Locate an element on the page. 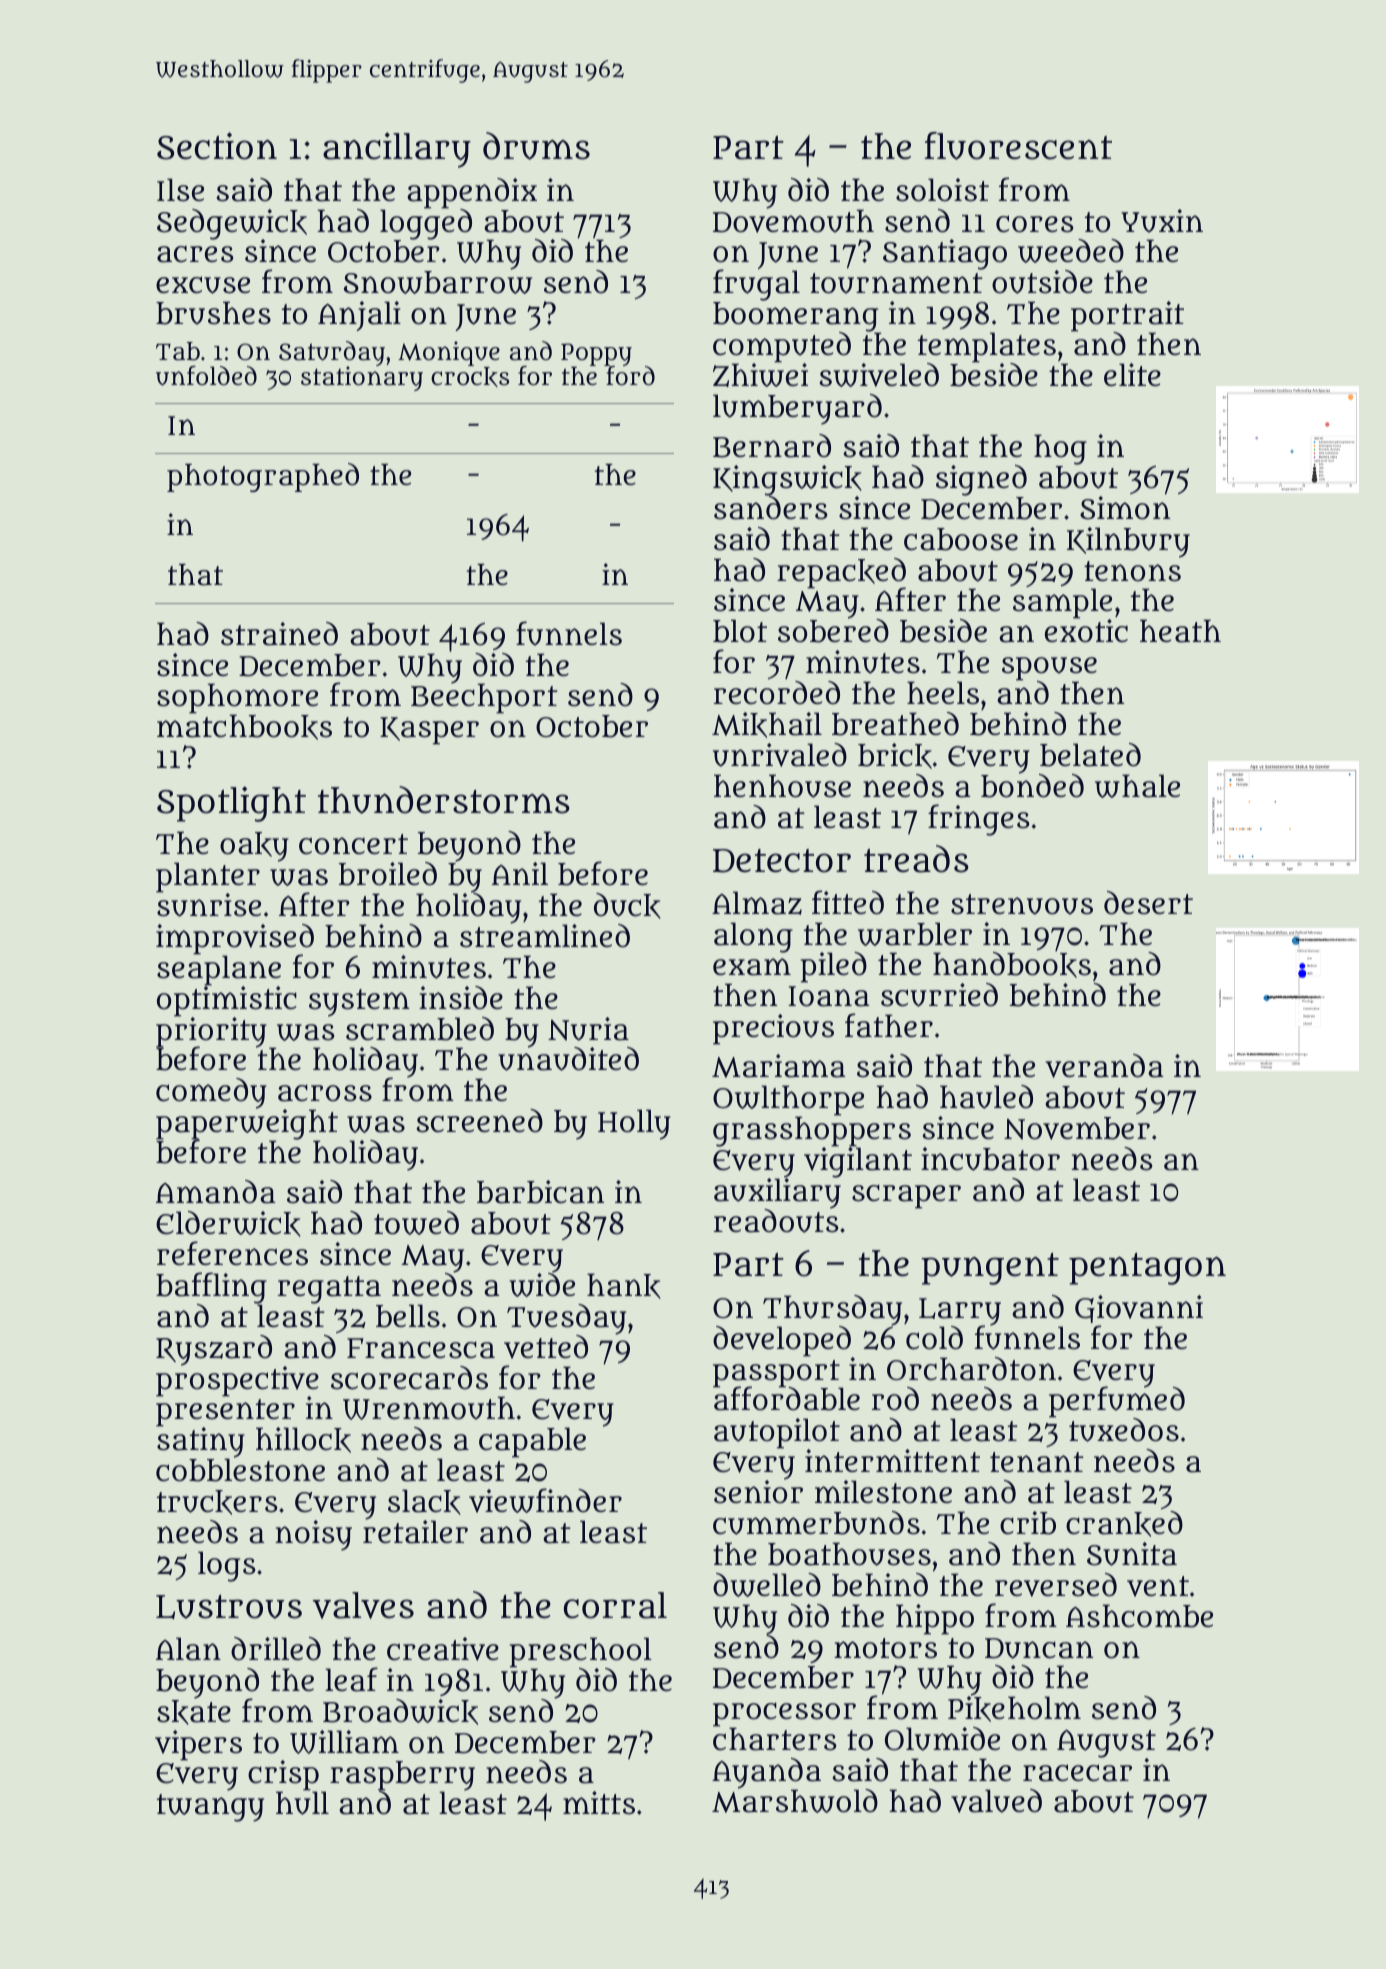  exam is located at coordinates (752, 967).
